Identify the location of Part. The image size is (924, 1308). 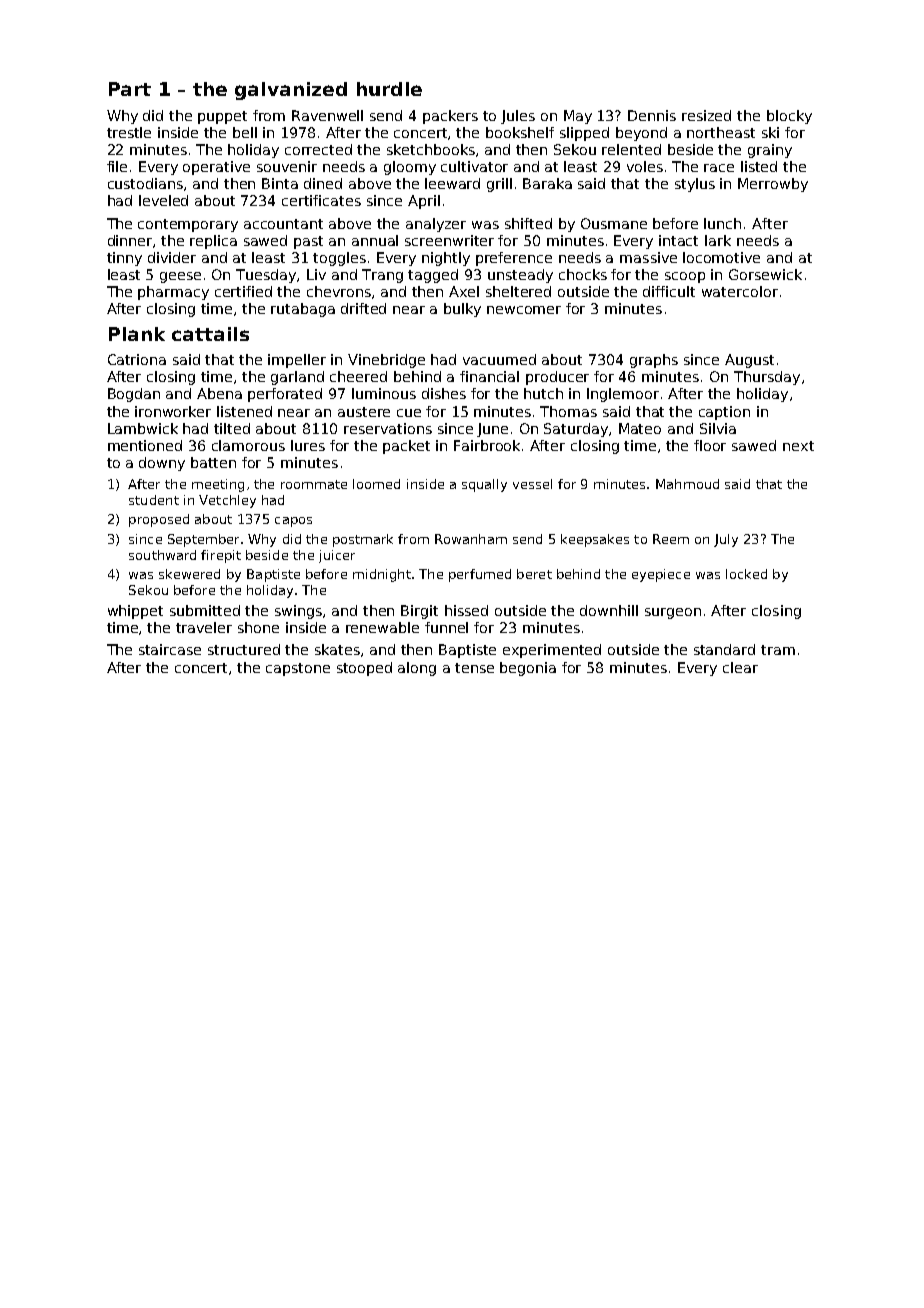
(130, 89).
